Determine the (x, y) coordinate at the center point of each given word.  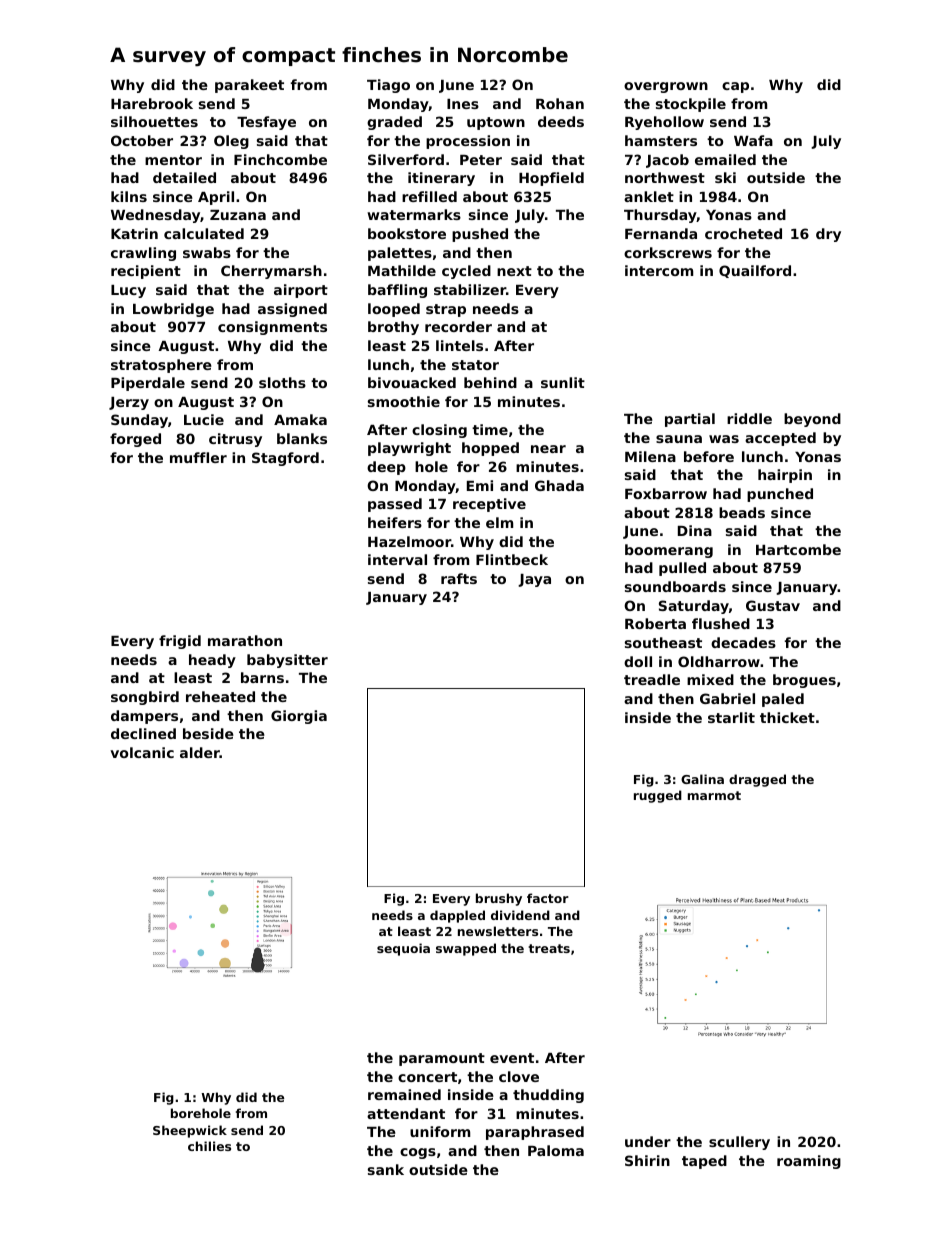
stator (475, 365)
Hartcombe (798, 549)
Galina (702, 779)
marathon (245, 640)
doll (638, 661)
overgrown (666, 87)
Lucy (128, 291)
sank (386, 1169)
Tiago (388, 86)
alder (200, 752)
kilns (129, 196)
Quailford (755, 271)
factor (548, 898)
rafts (459, 578)
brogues (804, 681)
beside (208, 733)
